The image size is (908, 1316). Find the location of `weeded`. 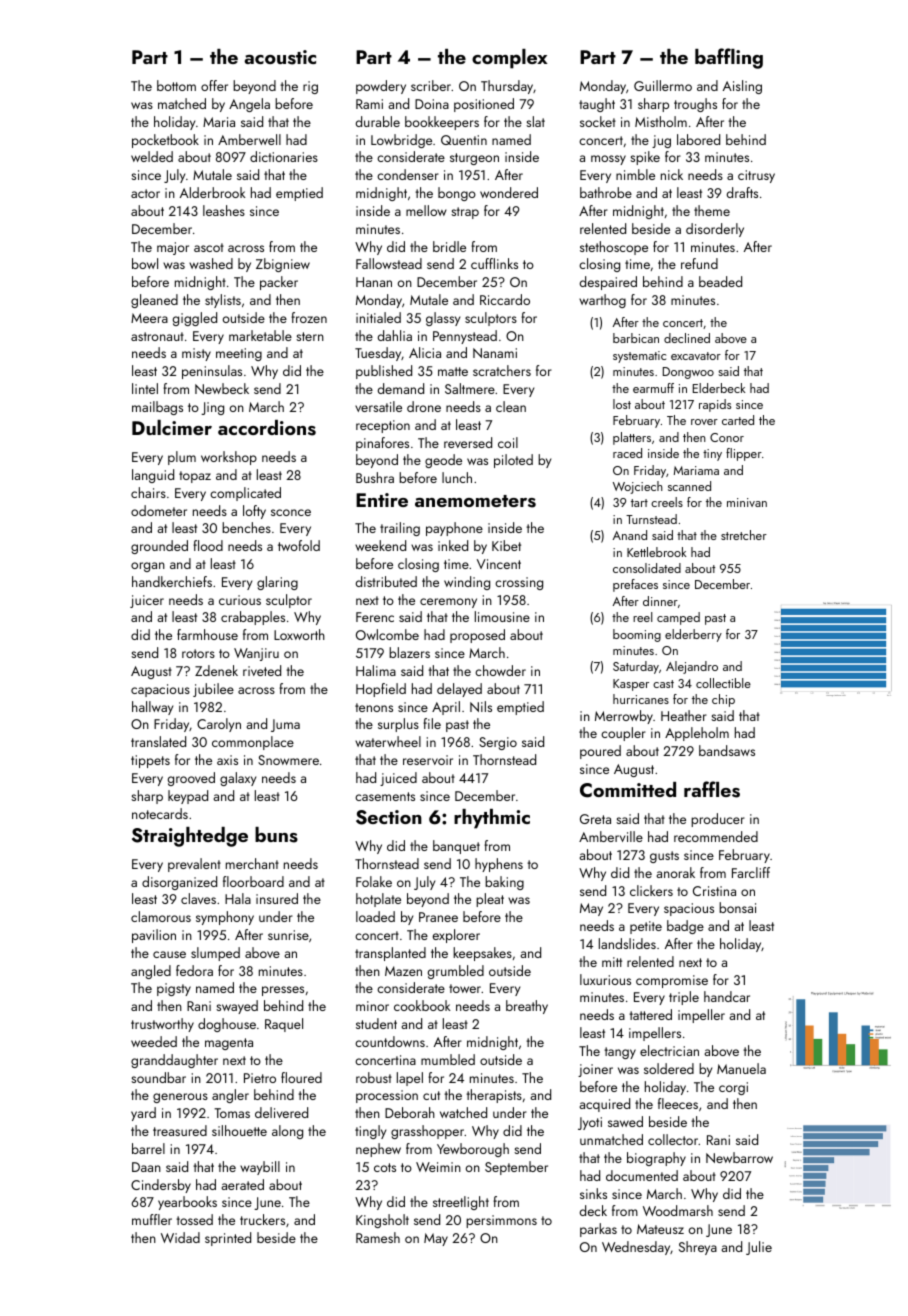

weeded is located at coordinates (154, 1041).
